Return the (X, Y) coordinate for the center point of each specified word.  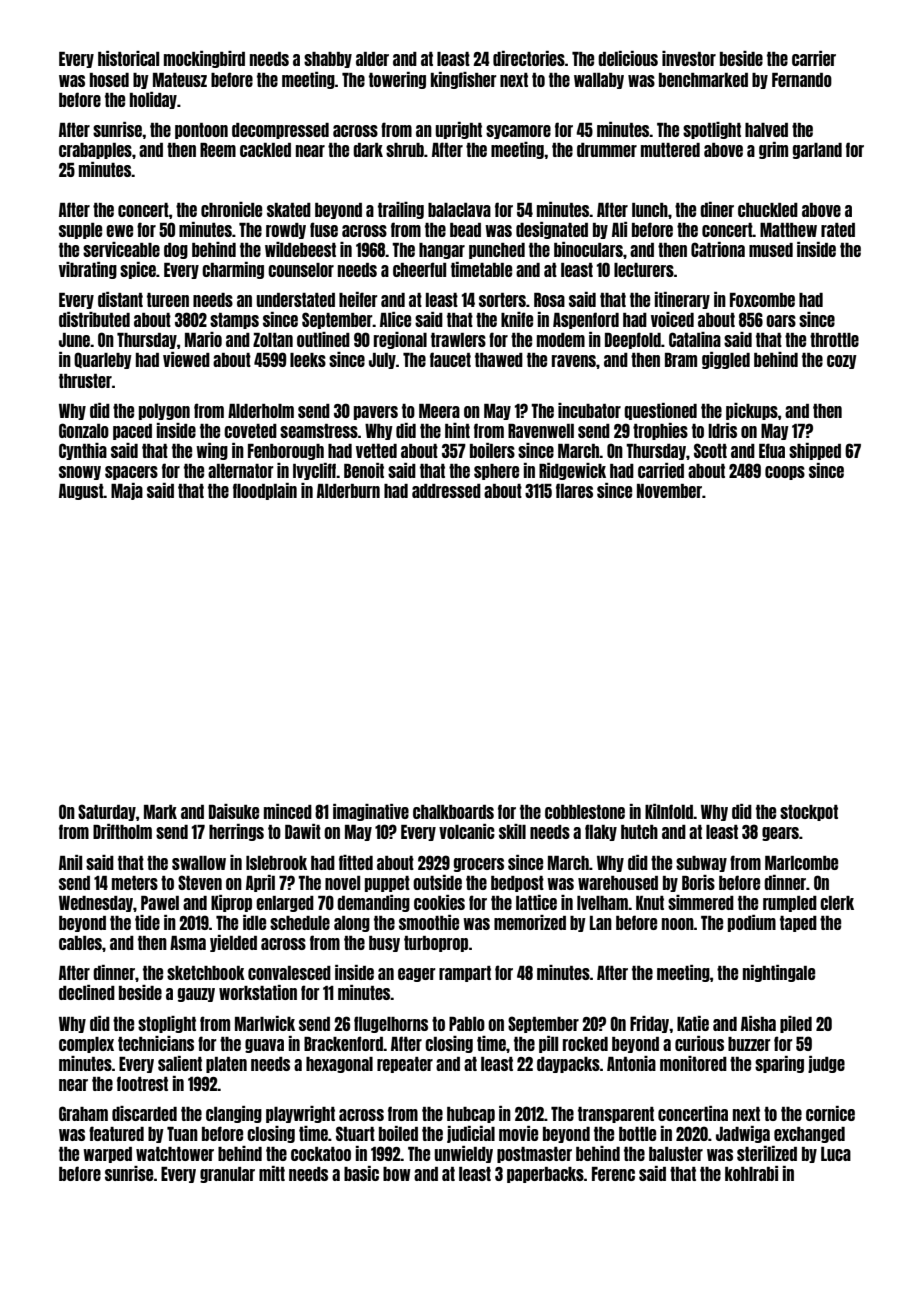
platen (226, 1065)
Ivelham (602, 903)
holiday (153, 100)
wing (212, 451)
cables (80, 943)
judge (826, 1064)
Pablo (467, 1024)
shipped (815, 451)
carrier (814, 58)
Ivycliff (315, 471)
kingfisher (464, 80)
